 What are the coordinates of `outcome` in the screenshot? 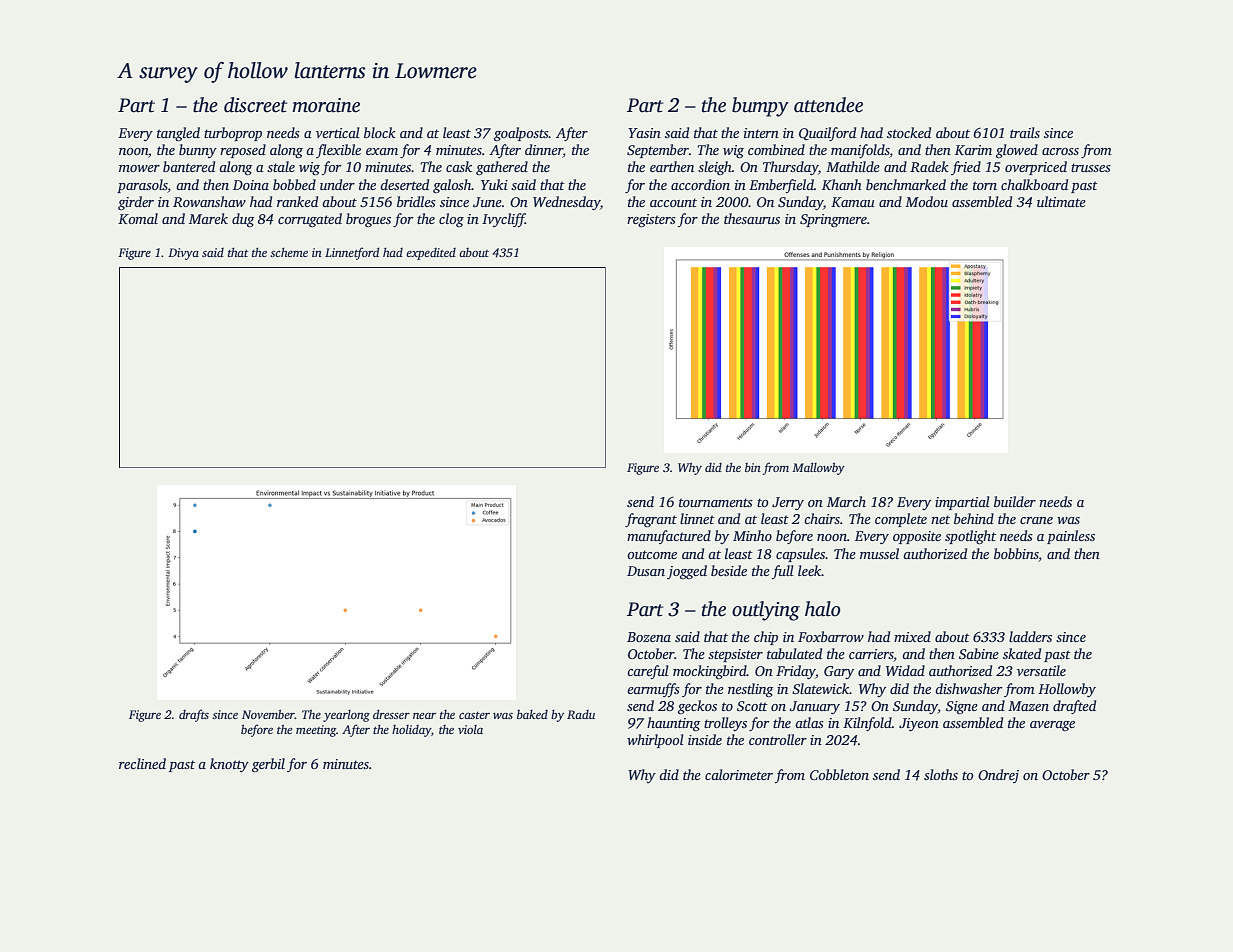 It's located at (652, 554).
